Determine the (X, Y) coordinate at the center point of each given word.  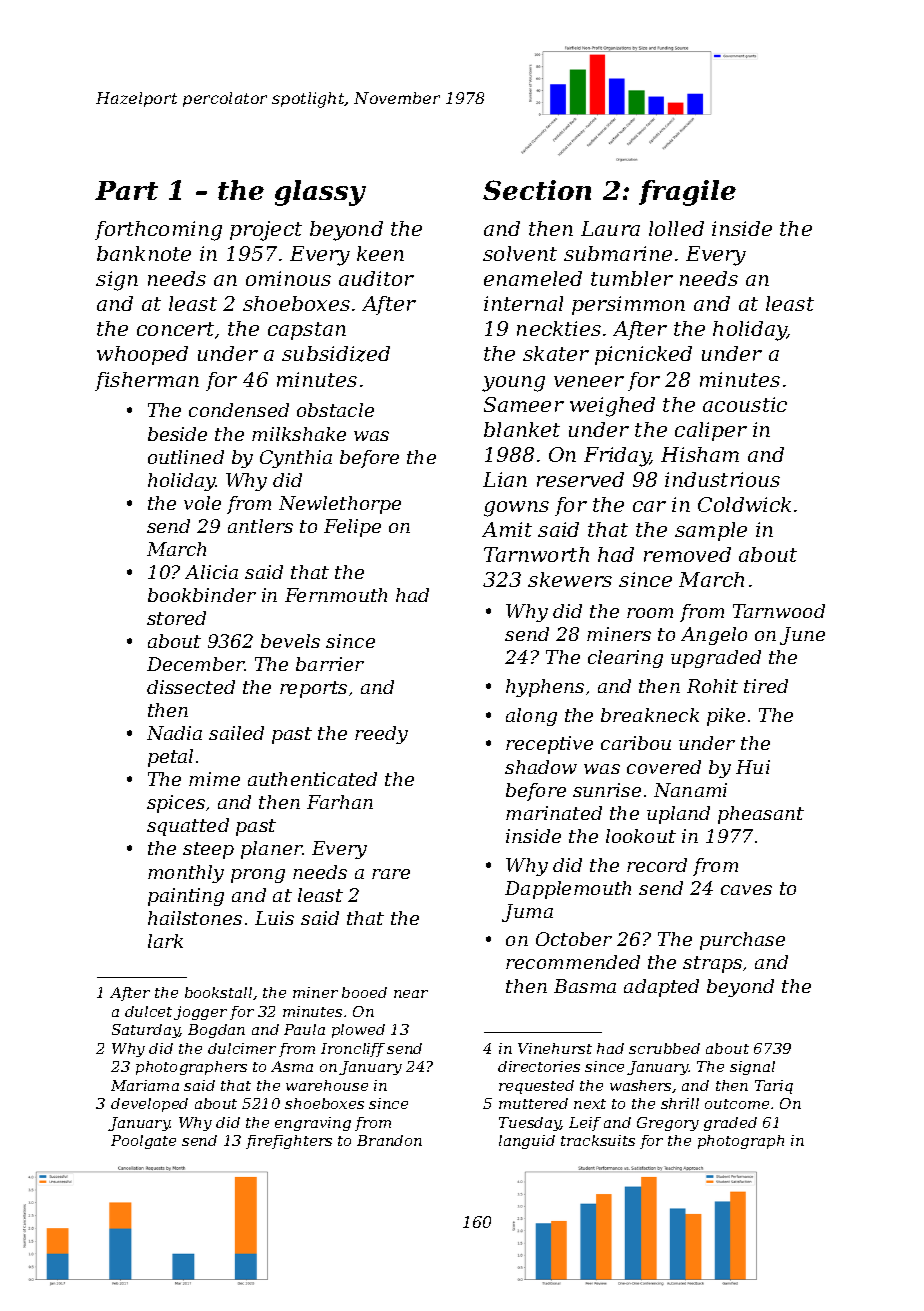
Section (537, 190)
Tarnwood (779, 611)
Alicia (211, 572)
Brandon (389, 1140)
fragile (687, 193)
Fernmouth (336, 595)
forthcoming (158, 231)
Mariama (145, 1085)
